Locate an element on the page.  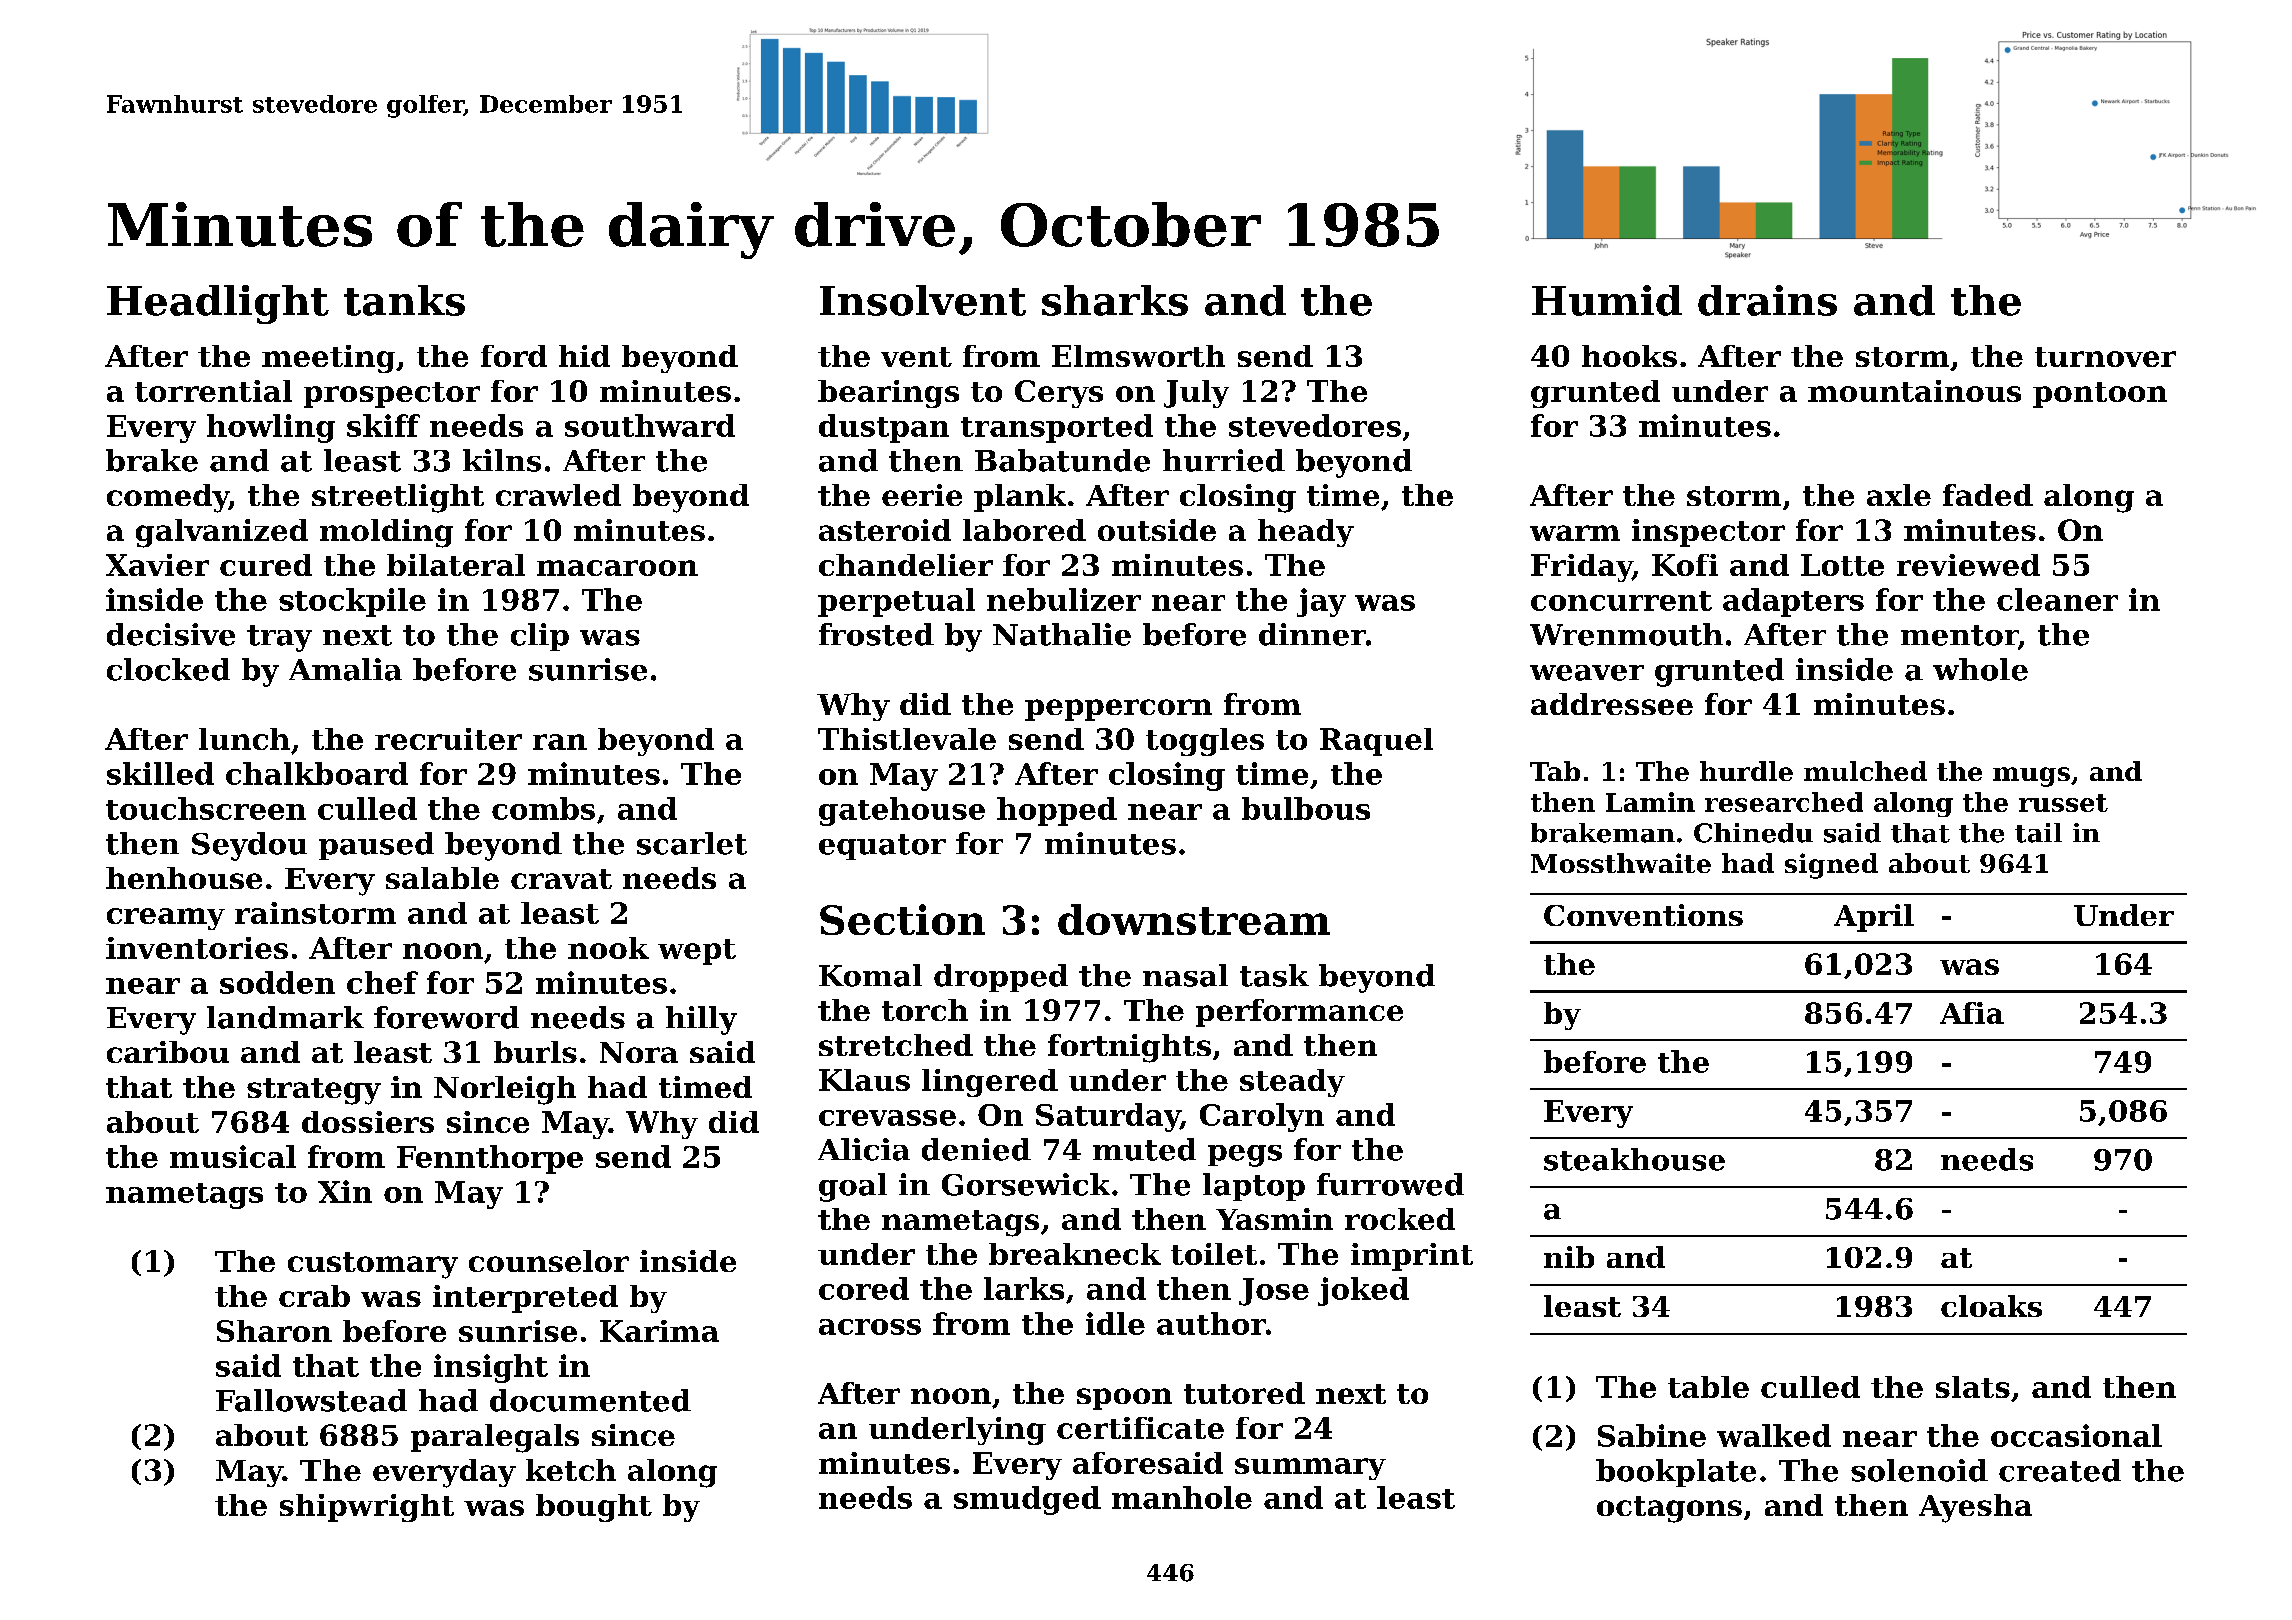
Xavier is located at coordinates (157, 565).
